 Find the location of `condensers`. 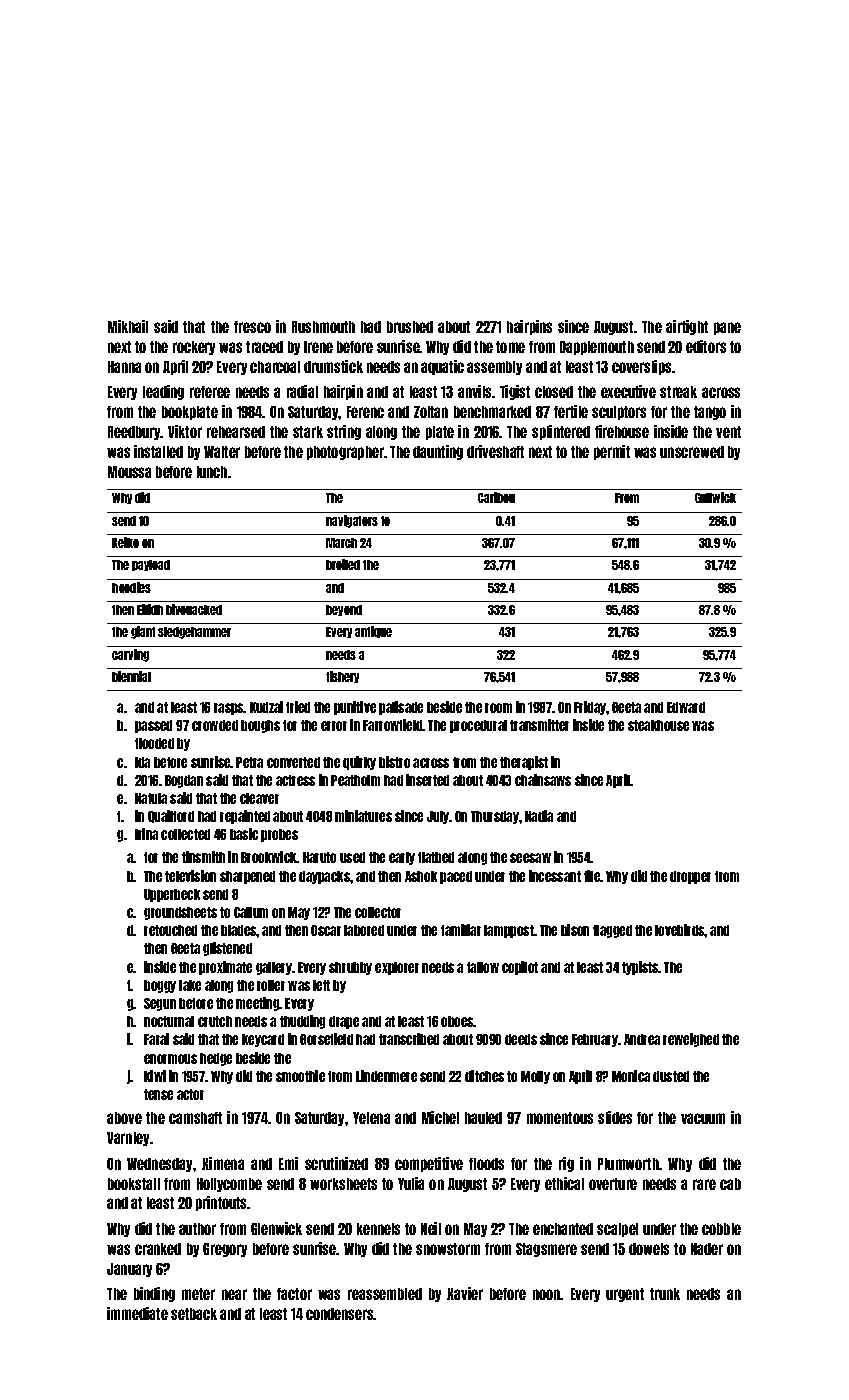

condensers is located at coordinates (340, 1314).
